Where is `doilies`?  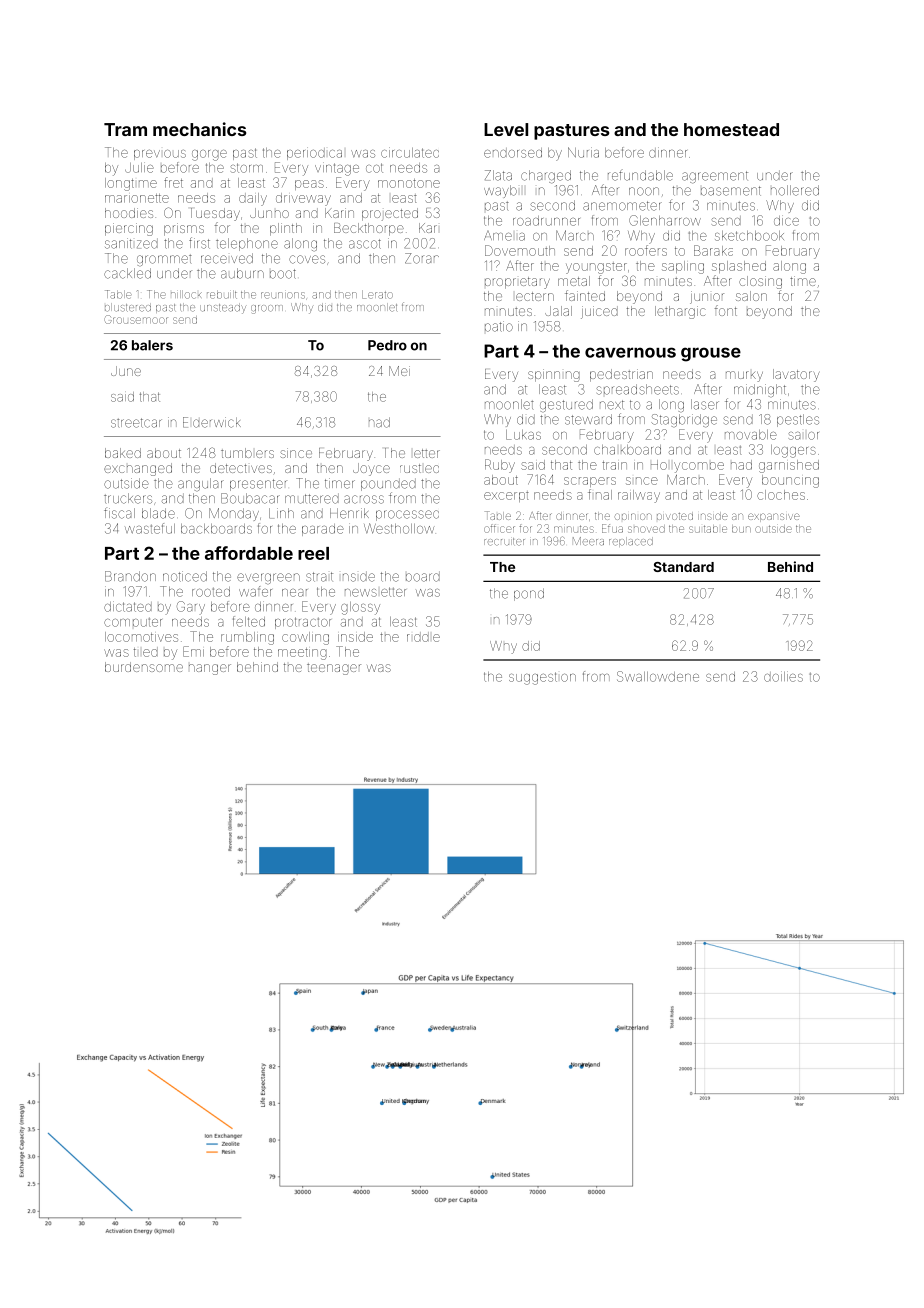
doilies is located at coordinates (783, 676).
